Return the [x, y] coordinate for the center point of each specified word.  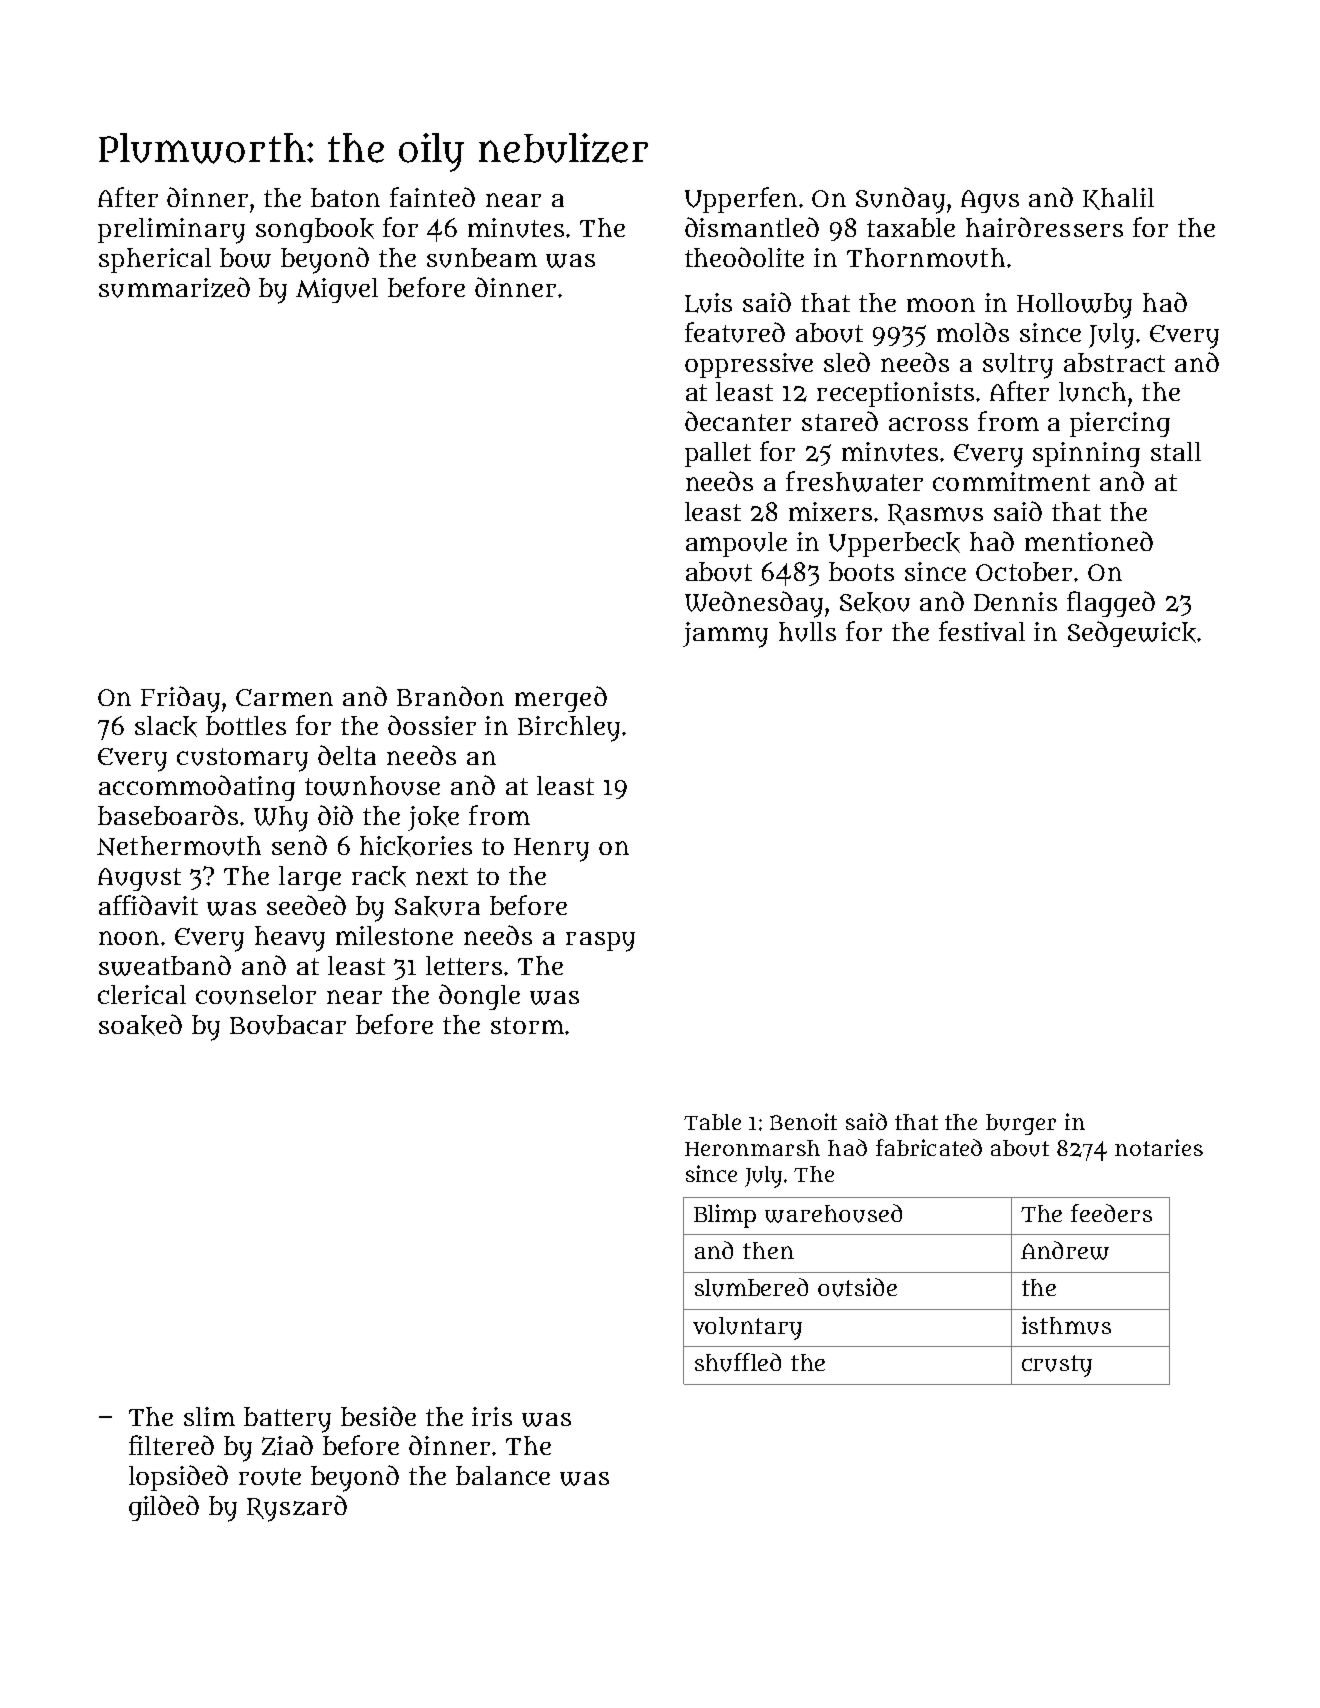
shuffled [738, 1362]
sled [847, 362]
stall [1176, 451]
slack [166, 726]
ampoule [736, 544]
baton [345, 197]
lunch [1092, 392]
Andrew [1065, 1250]
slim [209, 1416]
